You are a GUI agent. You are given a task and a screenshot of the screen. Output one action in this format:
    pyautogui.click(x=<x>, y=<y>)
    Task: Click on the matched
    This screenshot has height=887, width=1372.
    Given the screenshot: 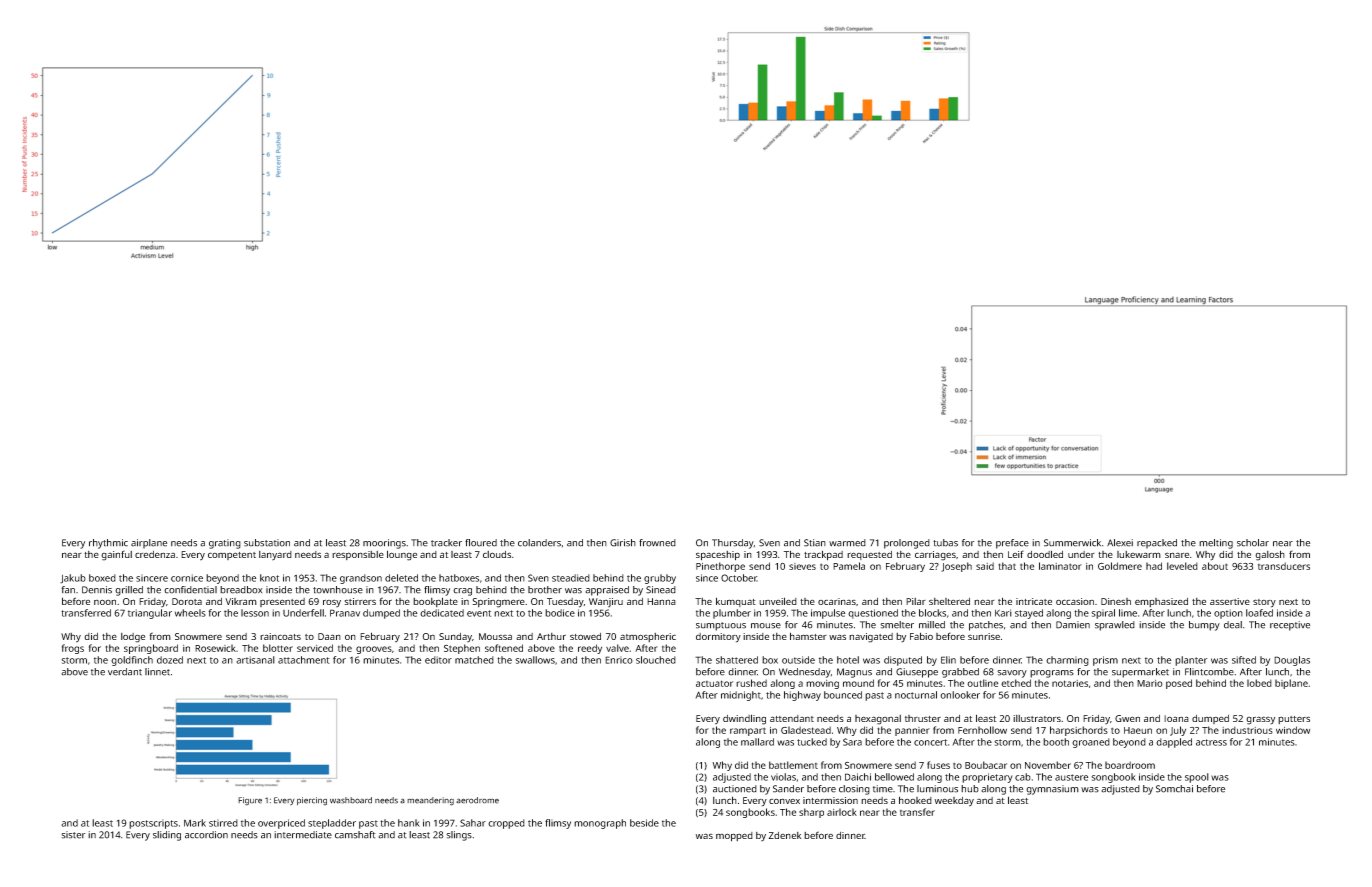 What is the action you would take?
    pyautogui.click(x=474, y=660)
